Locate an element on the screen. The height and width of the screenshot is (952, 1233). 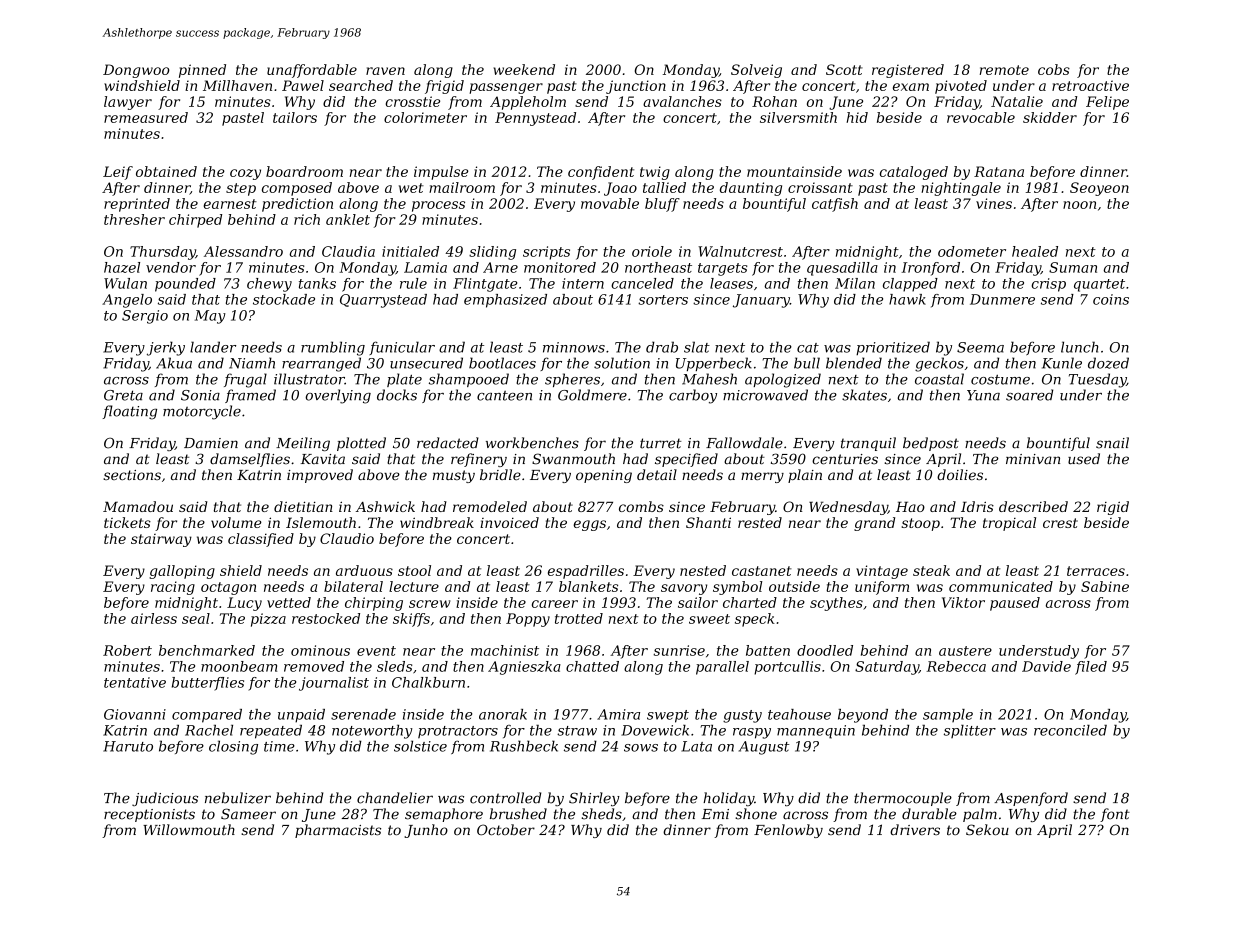
Seoyeon is located at coordinates (1099, 189).
